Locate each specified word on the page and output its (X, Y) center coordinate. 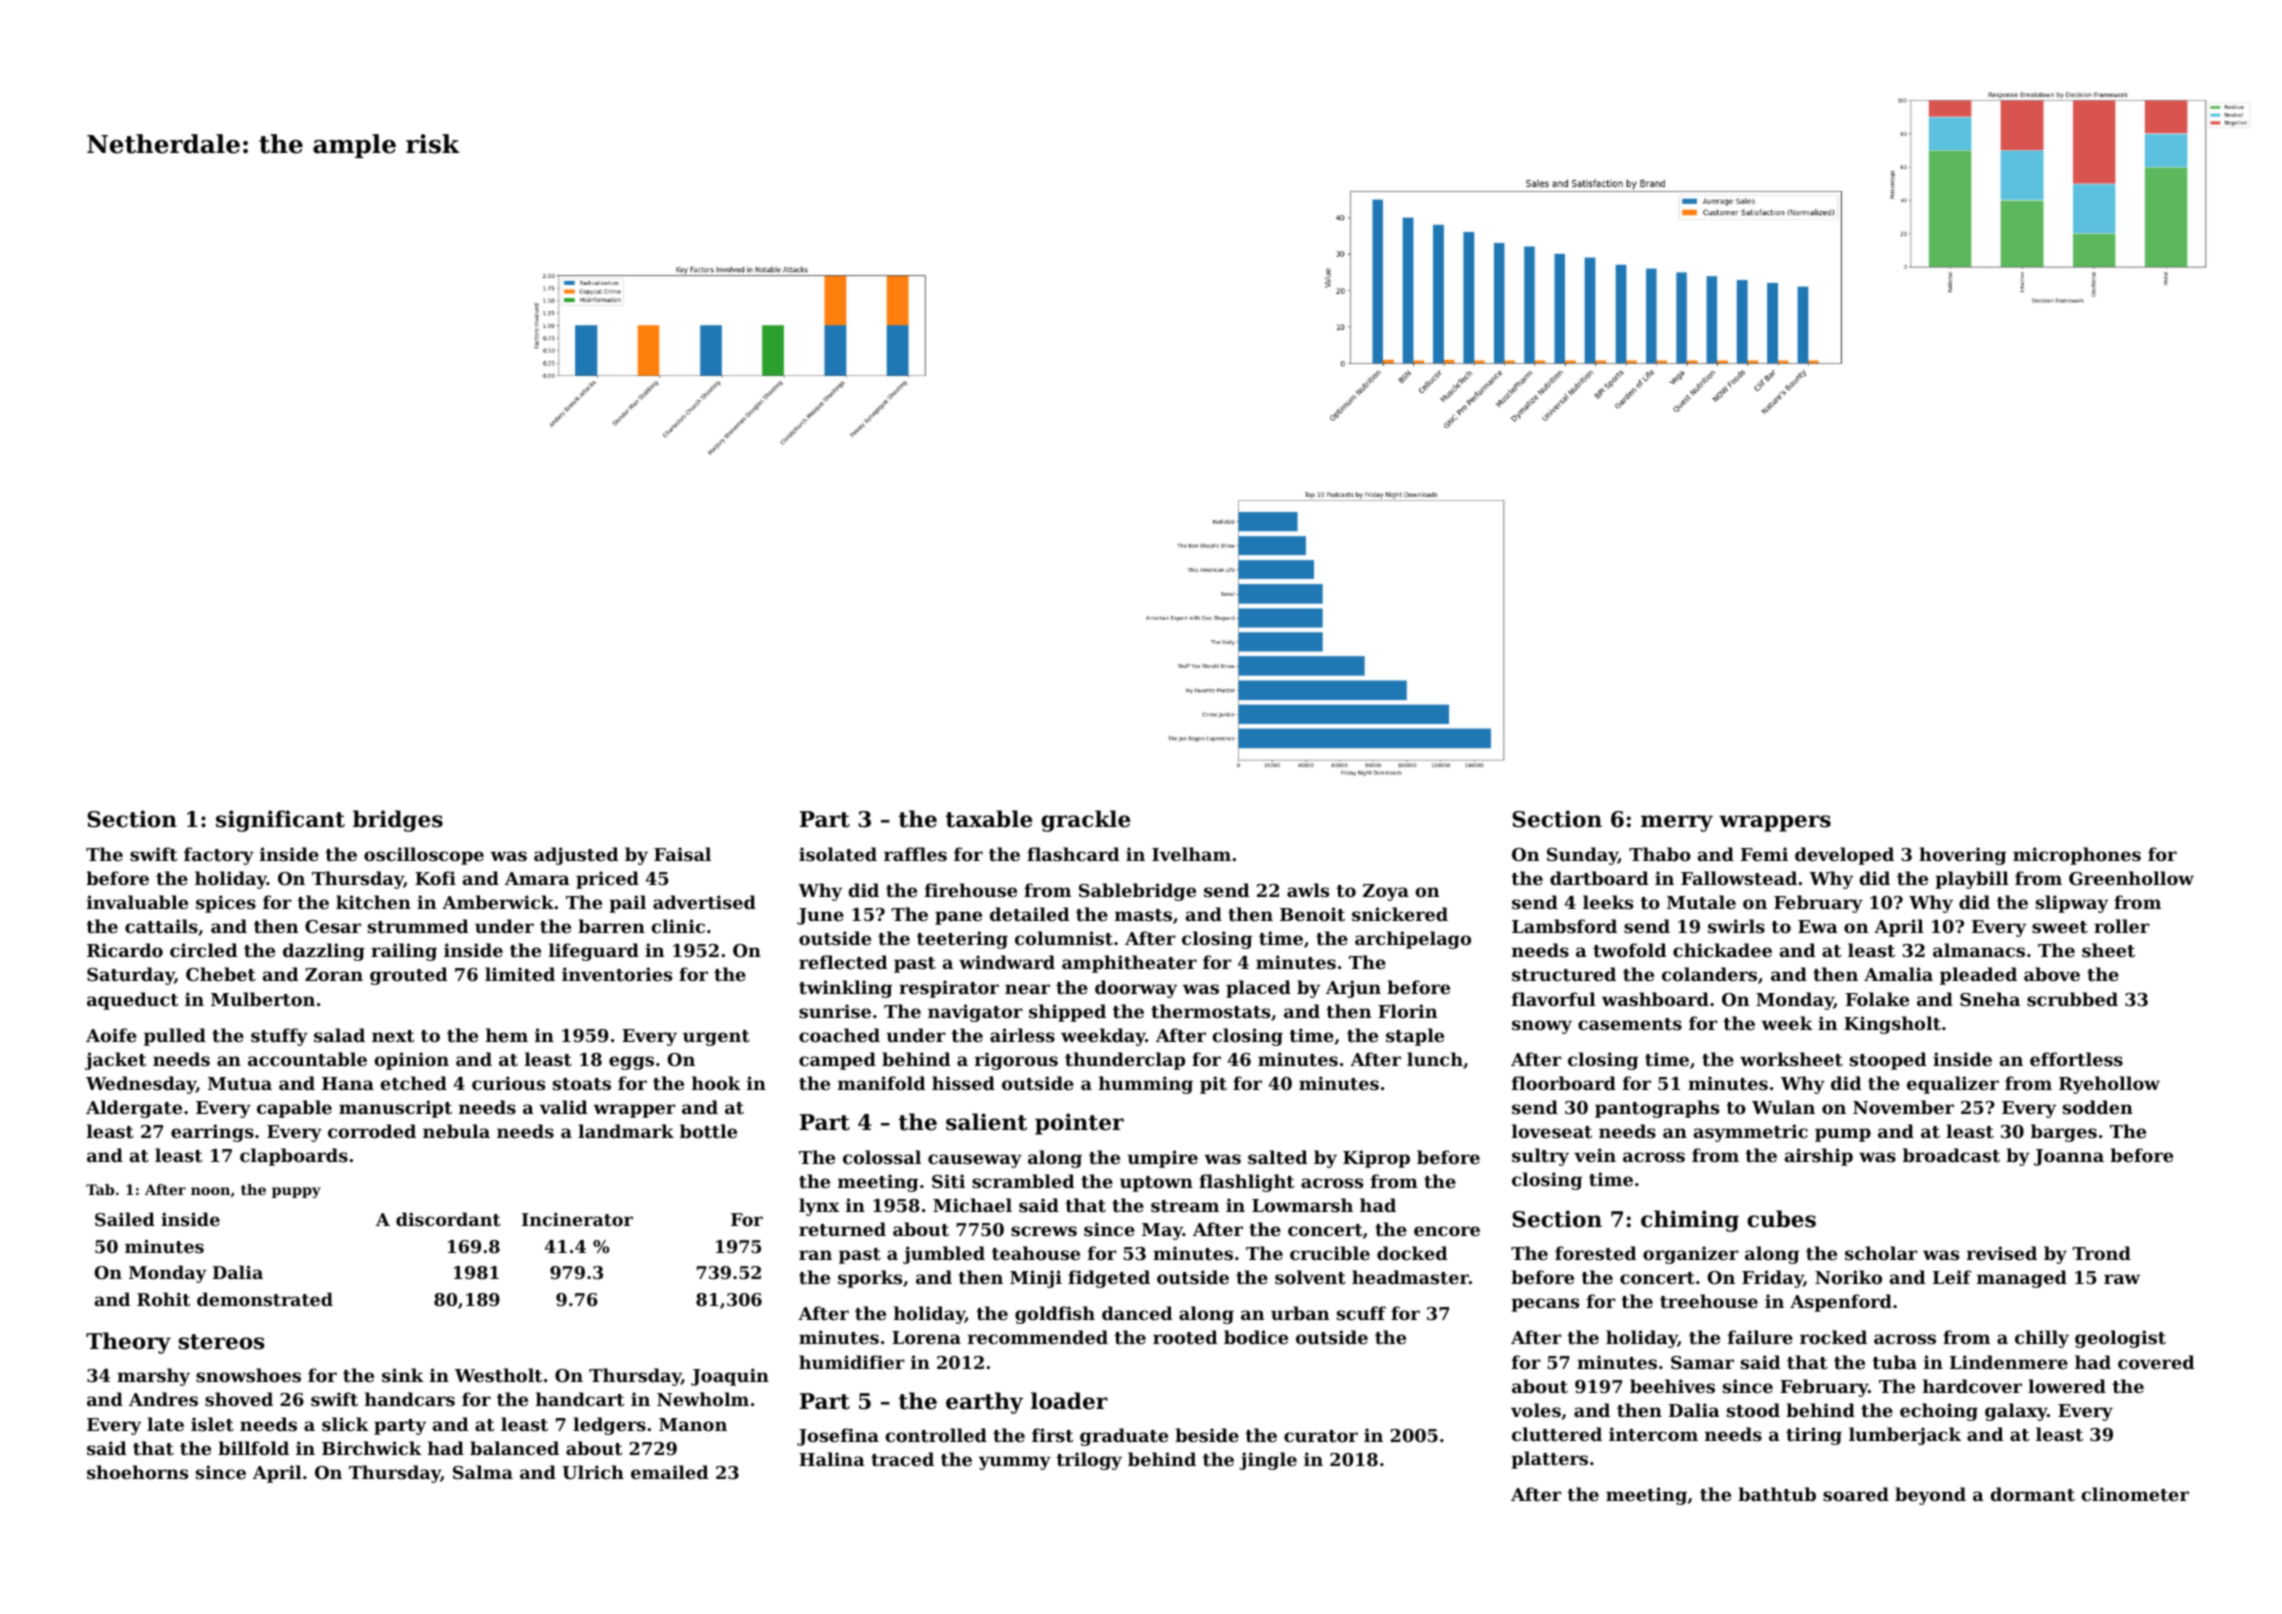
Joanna (2069, 1157)
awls (1308, 890)
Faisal (682, 854)
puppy (296, 1192)
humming (1146, 1085)
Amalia (1898, 974)
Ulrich (593, 1472)
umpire (1162, 1159)
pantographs (1657, 1109)
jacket (115, 1061)
